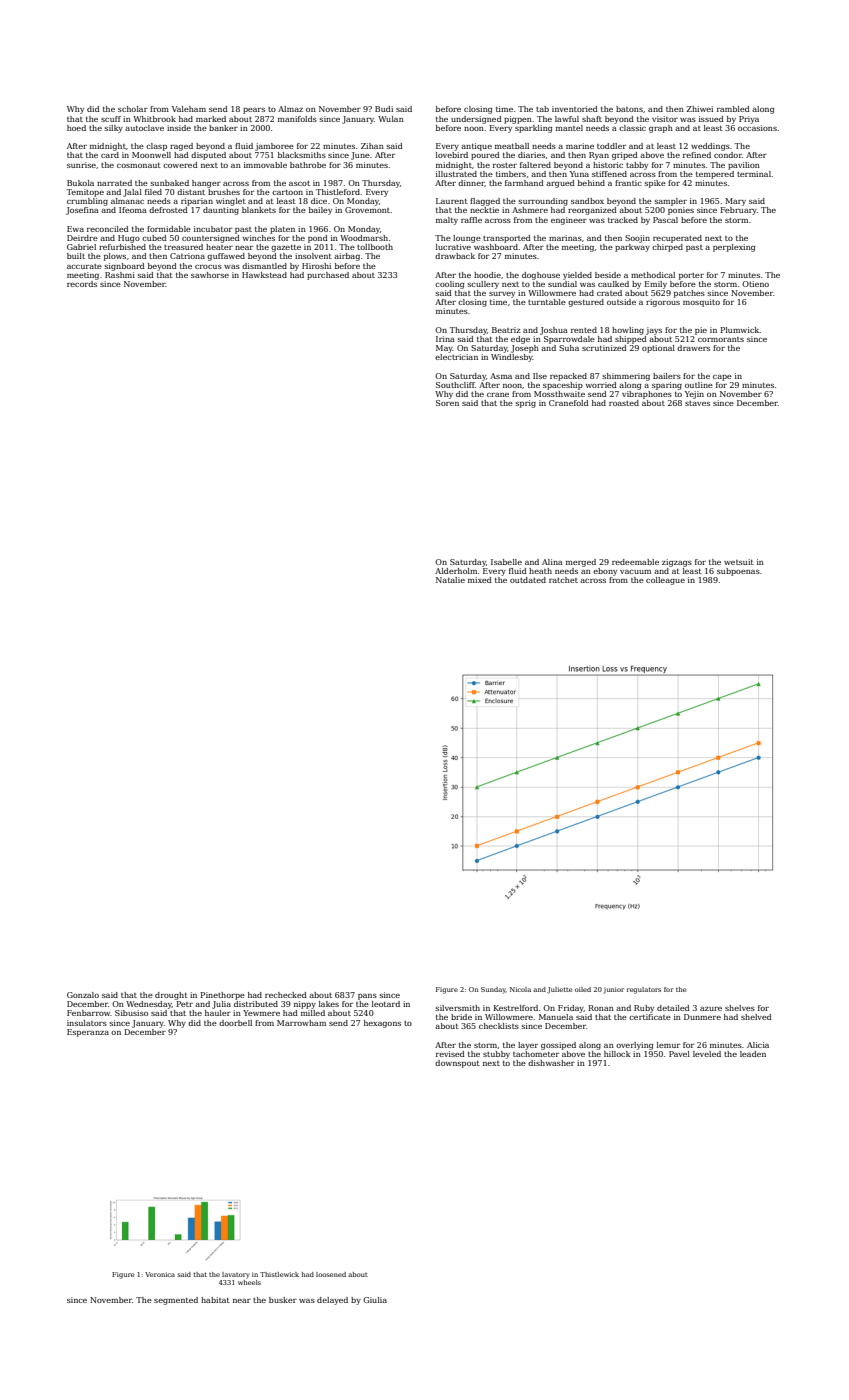 The image size is (849, 1400). Describe the element at coordinates (176, 1301) in the screenshot. I see `segmented` at that location.
